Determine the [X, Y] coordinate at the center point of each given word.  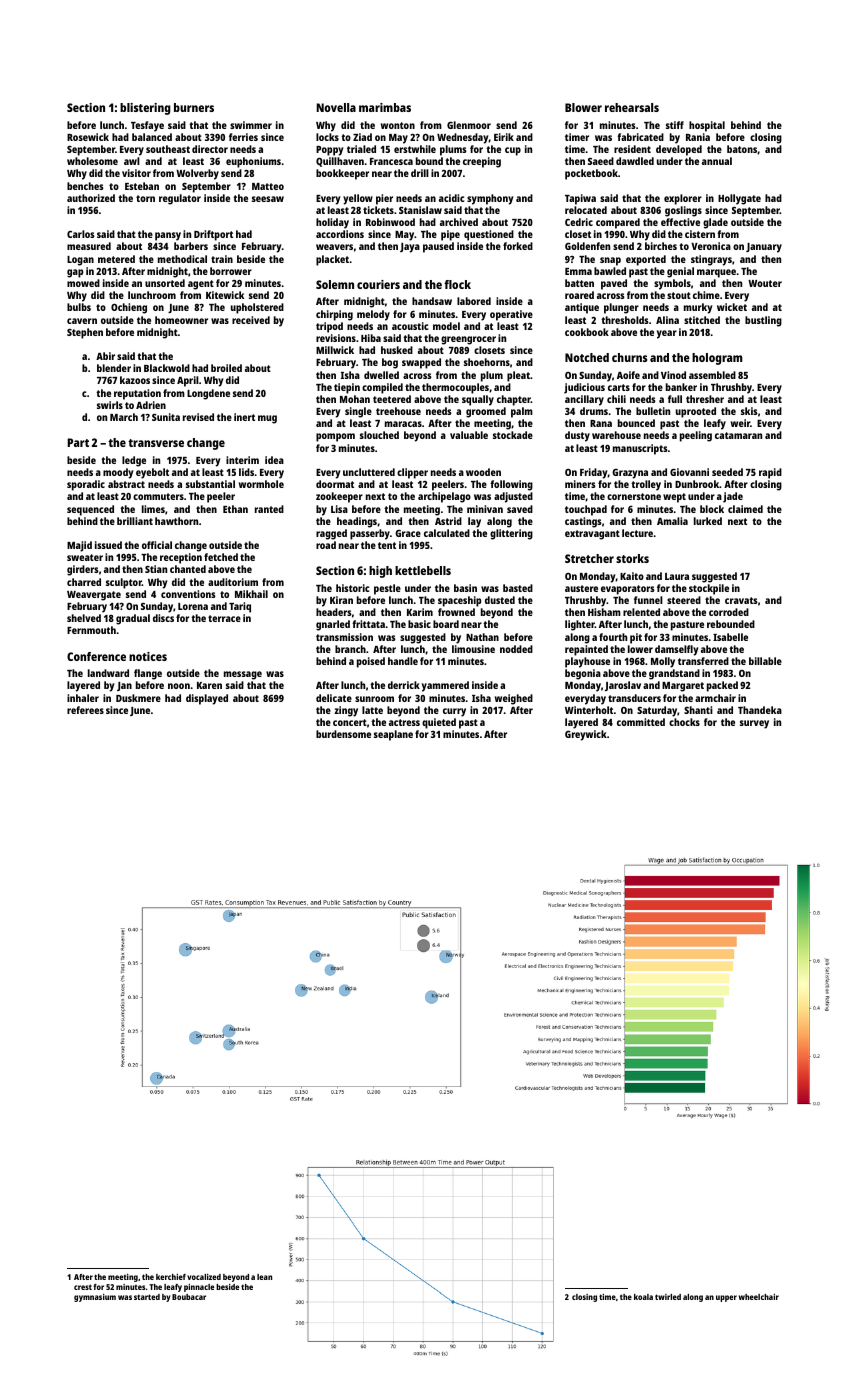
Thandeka [760, 710]
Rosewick [88, 137]
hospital [707, 126]
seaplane [393, 735]
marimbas [385, 107]
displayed [207, 699]
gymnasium [95, 1298]
